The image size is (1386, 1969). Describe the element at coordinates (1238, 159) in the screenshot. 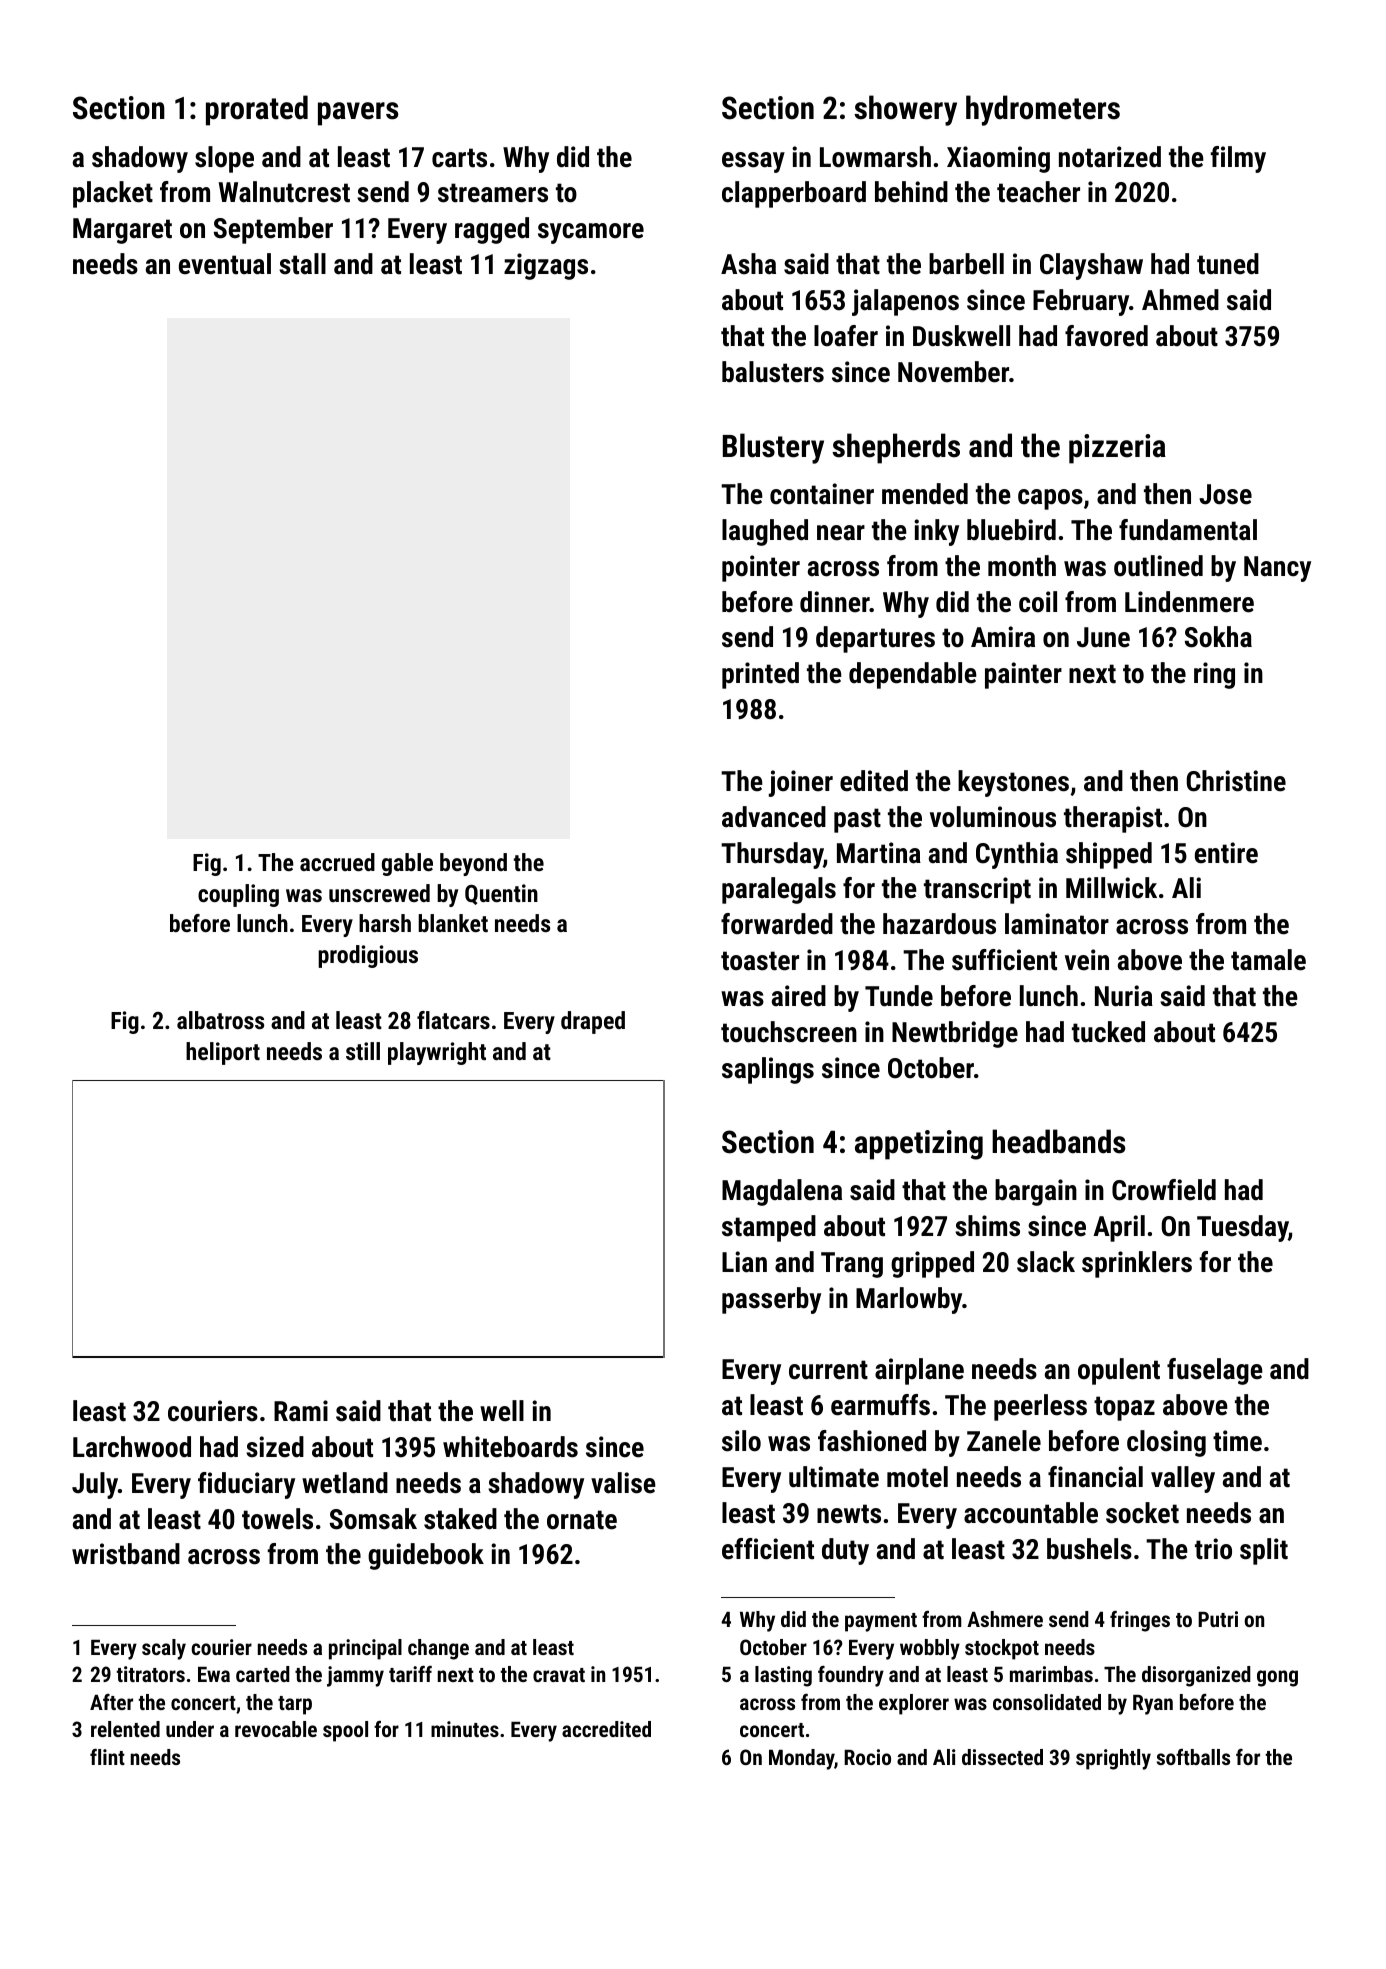

I see `filmy` at that location.
